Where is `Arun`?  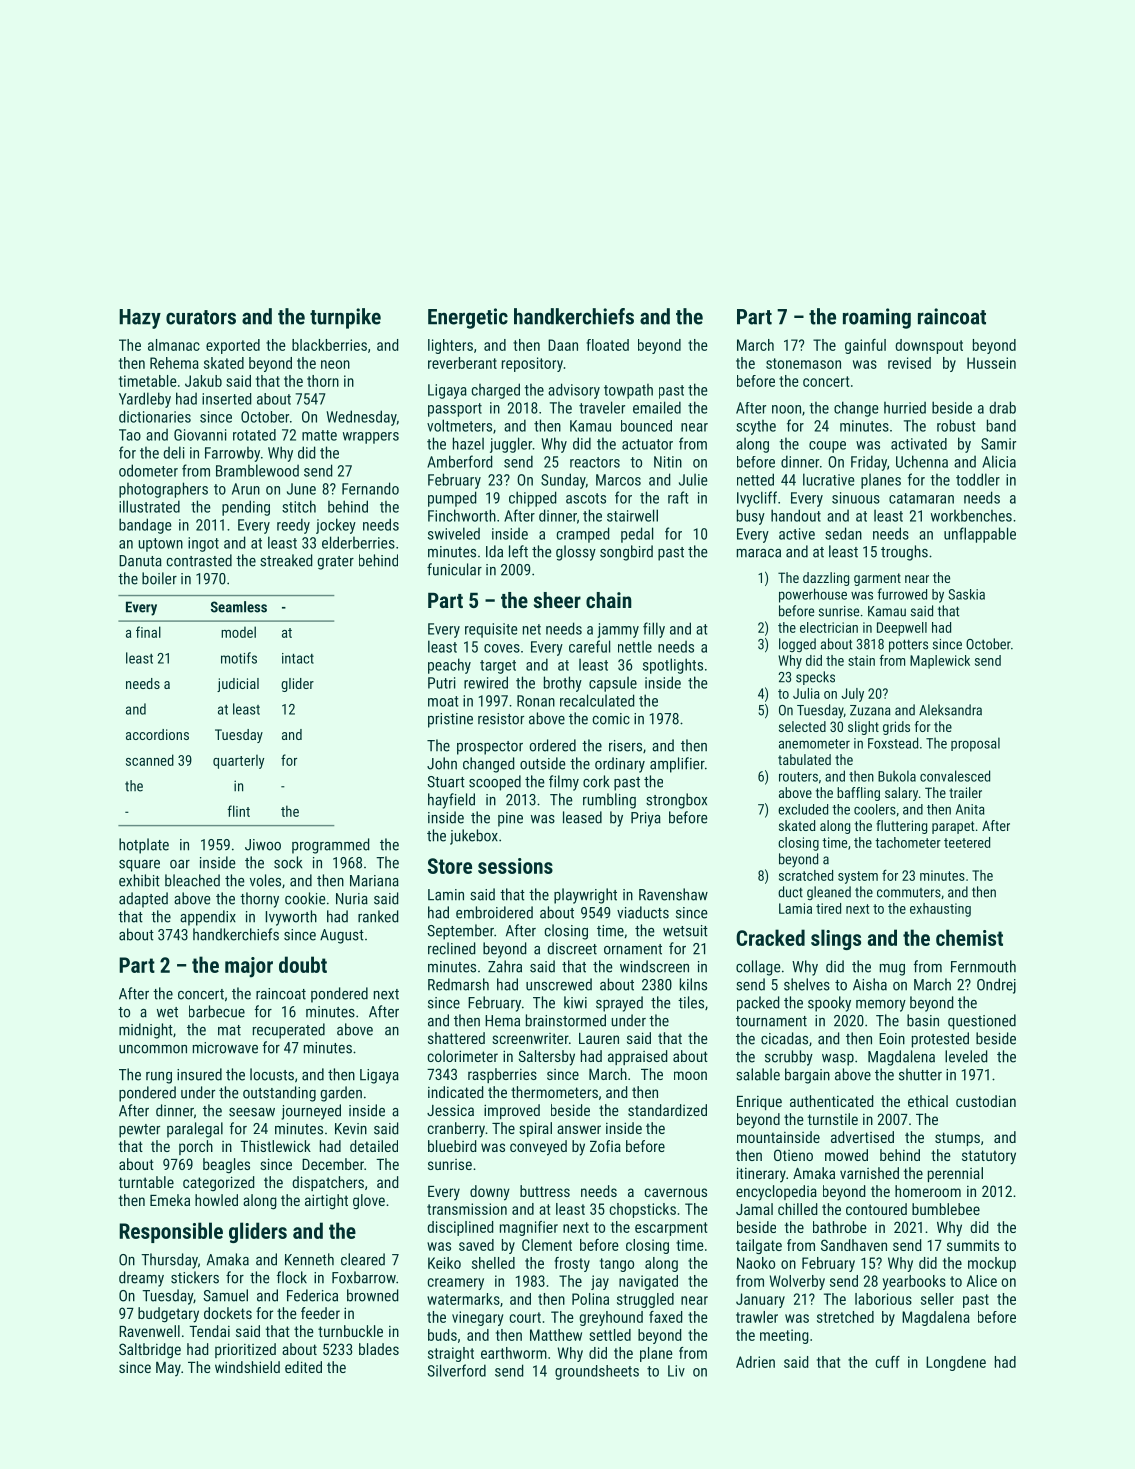 Arun is located at coordinates (246, 489).
